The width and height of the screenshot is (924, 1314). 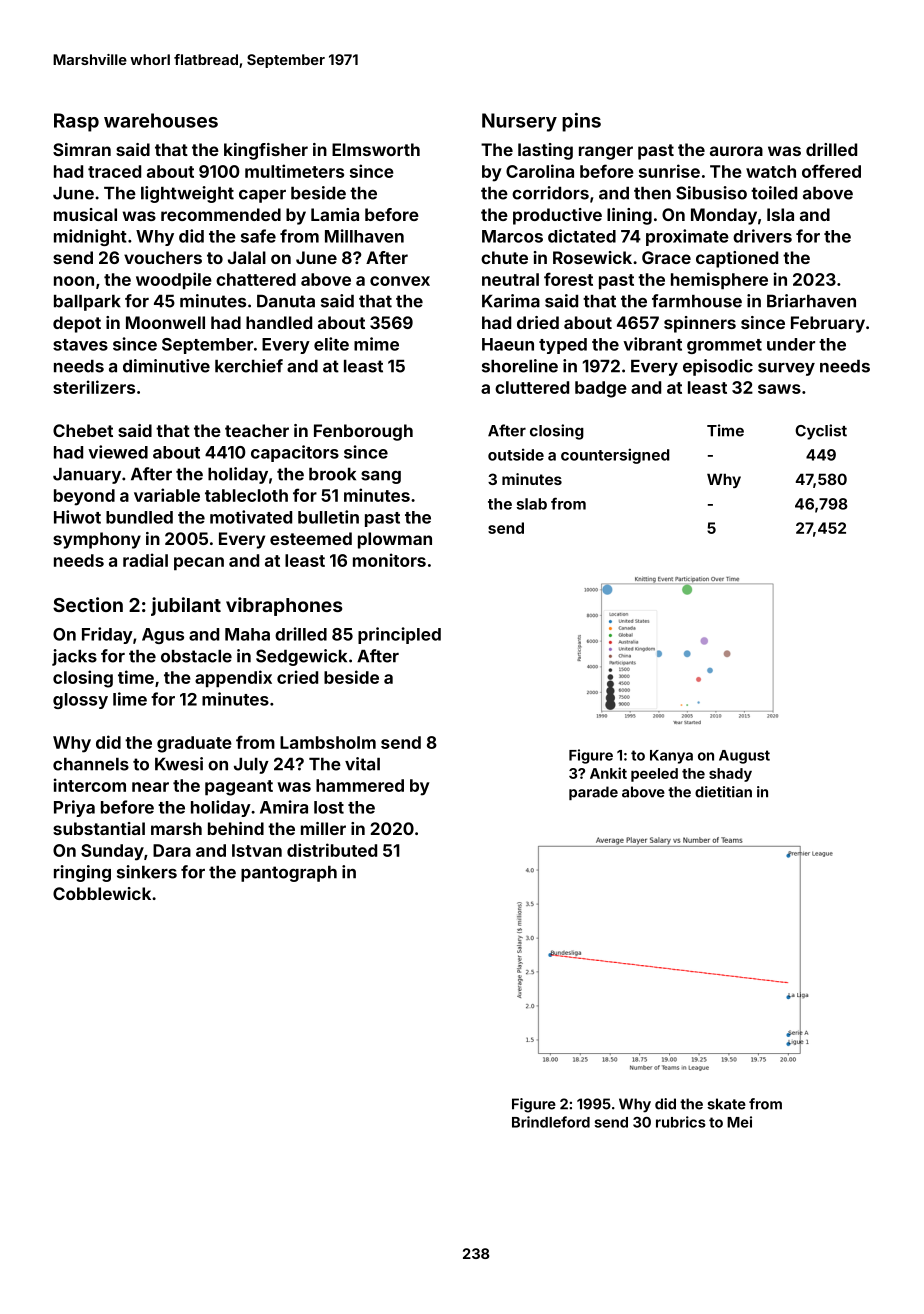 What do you see at coordinates (102, 893) in the screenshot?
I see `Cobblewick` at bounding box center [102, 893].
